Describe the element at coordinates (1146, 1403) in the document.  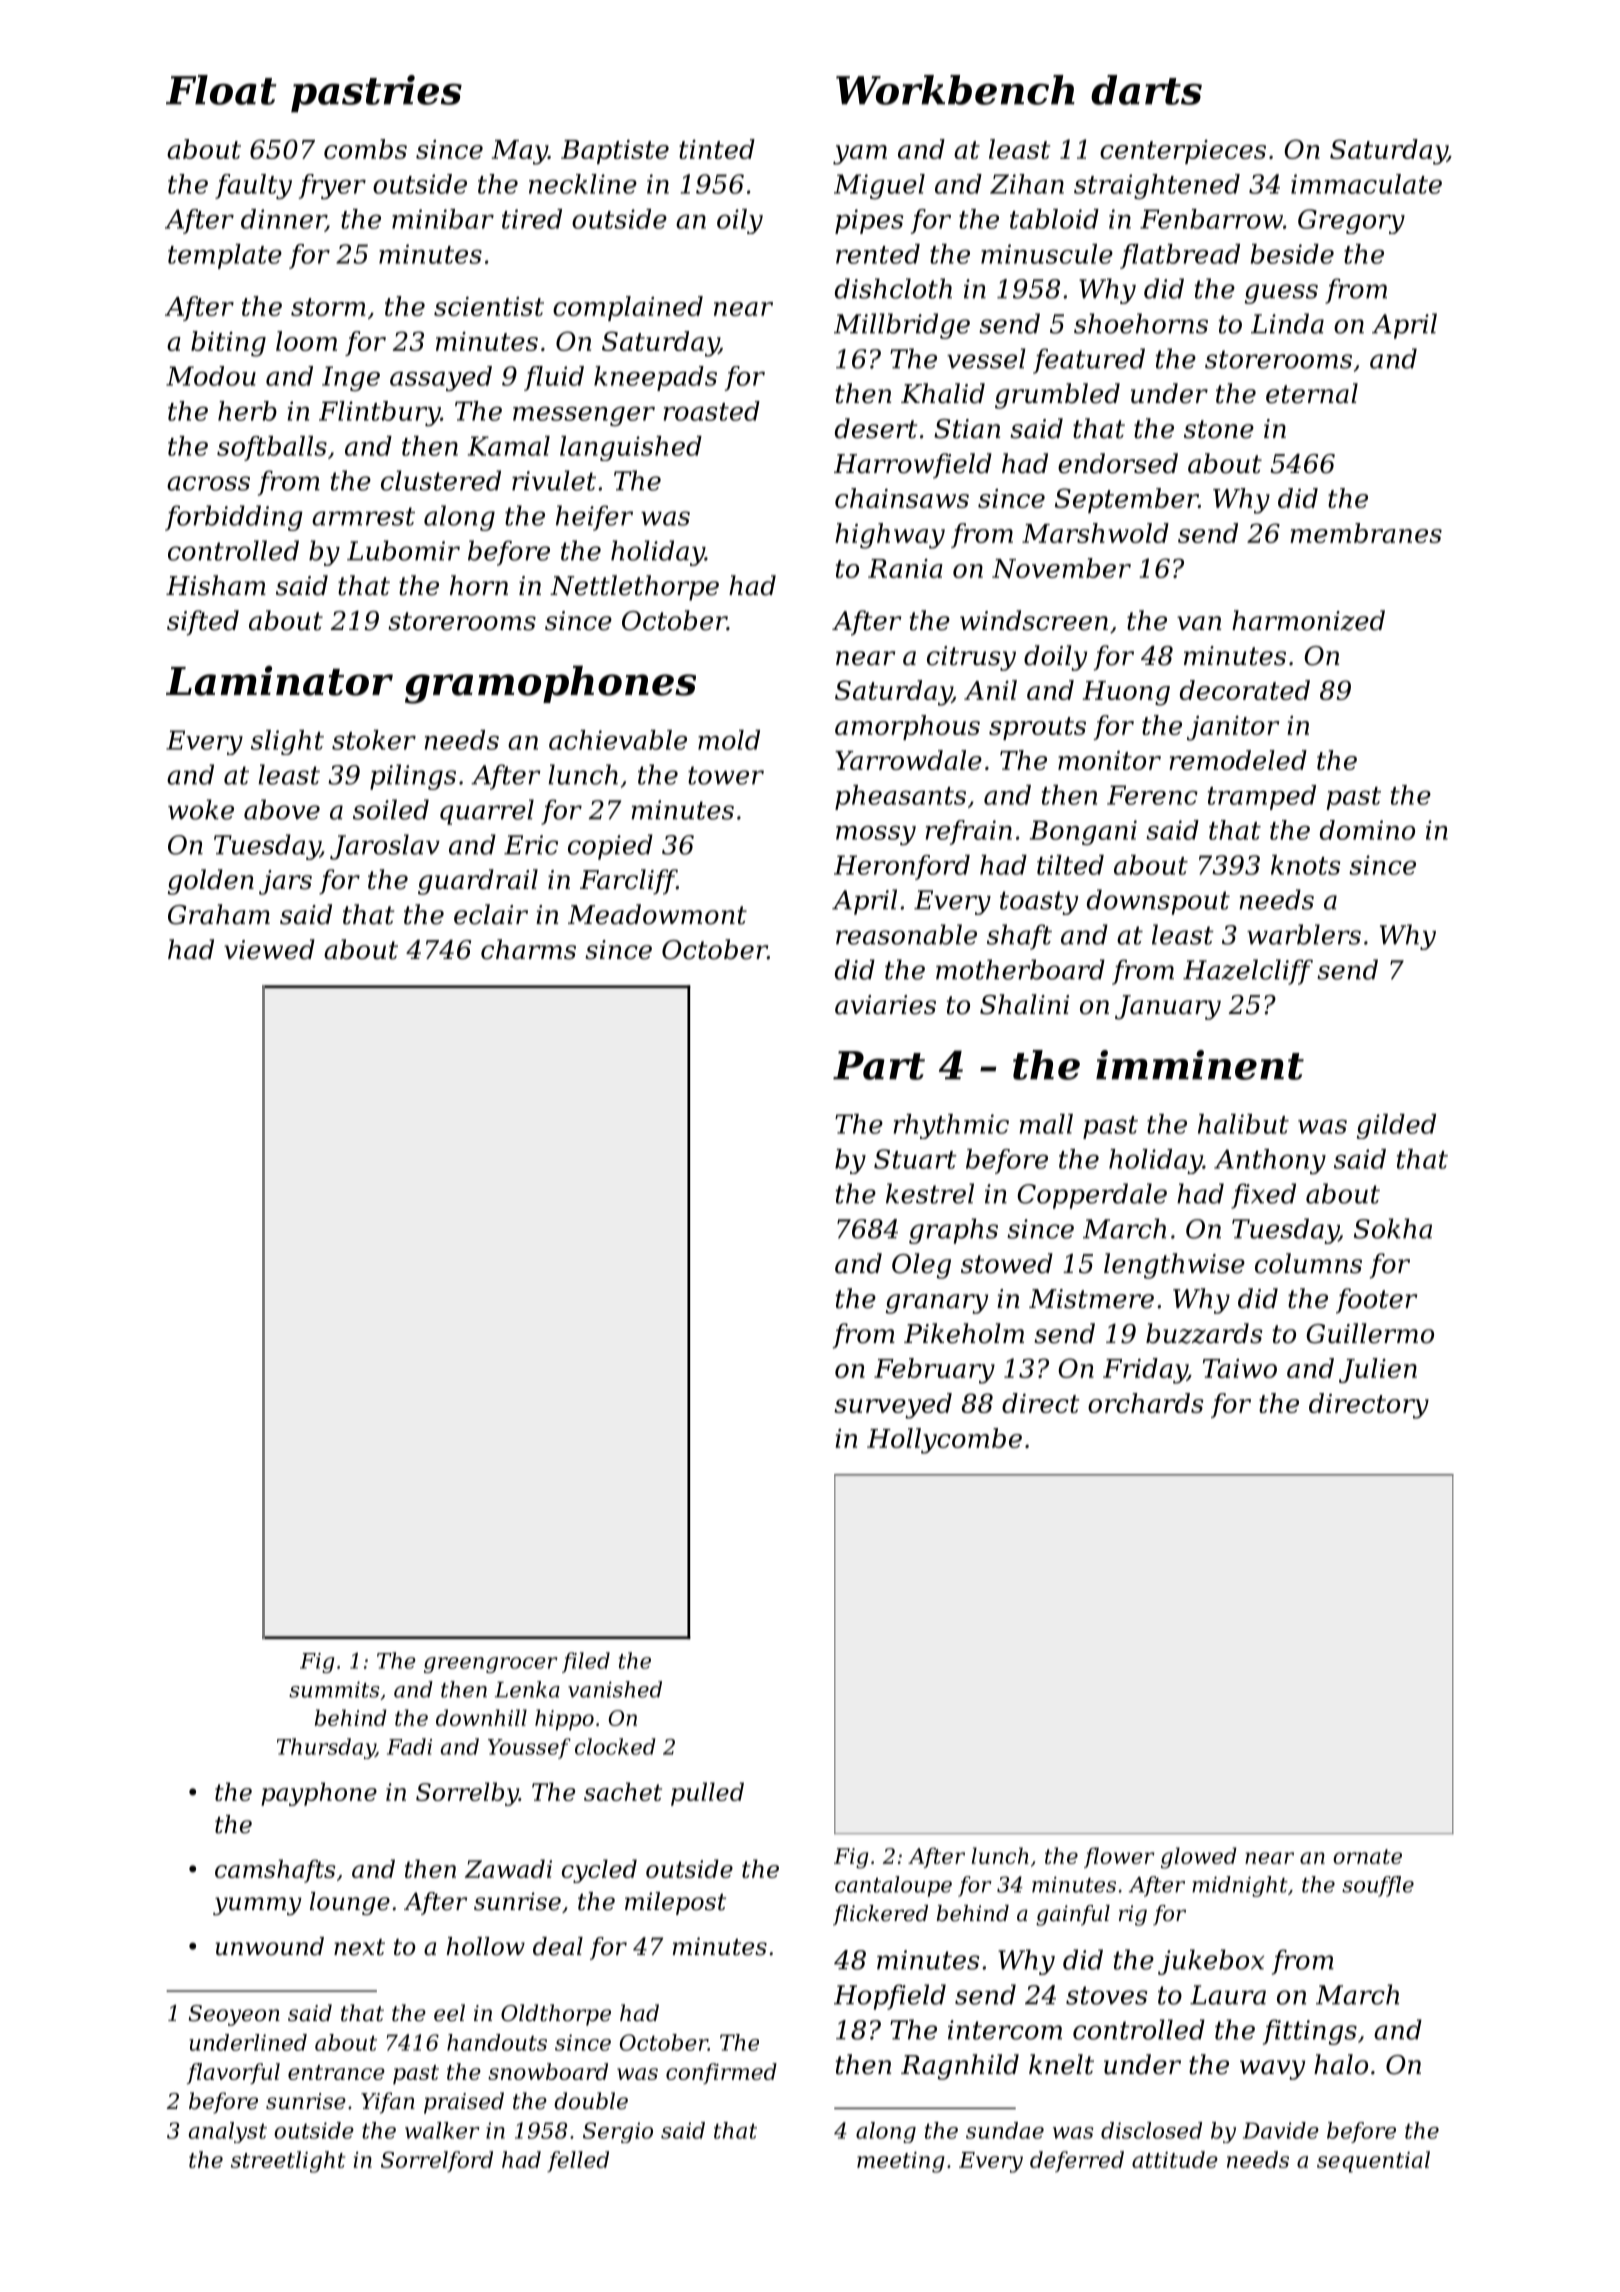
I see `orchards` at that location.
